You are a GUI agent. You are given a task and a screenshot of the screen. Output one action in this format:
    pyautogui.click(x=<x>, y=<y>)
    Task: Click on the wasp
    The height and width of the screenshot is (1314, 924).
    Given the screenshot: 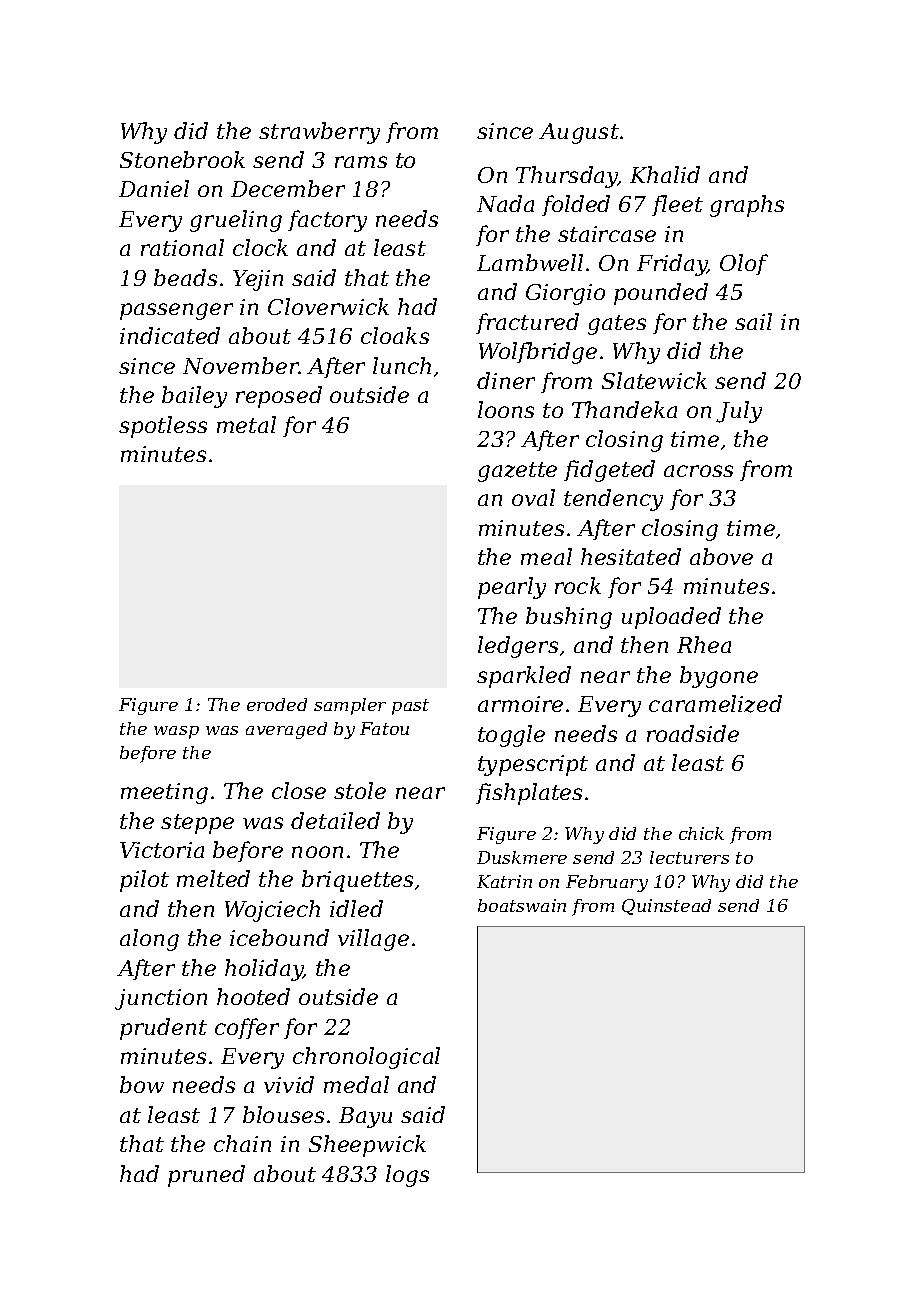 What is the action you would take?
    pyautogui.click(x=176, y=732)
